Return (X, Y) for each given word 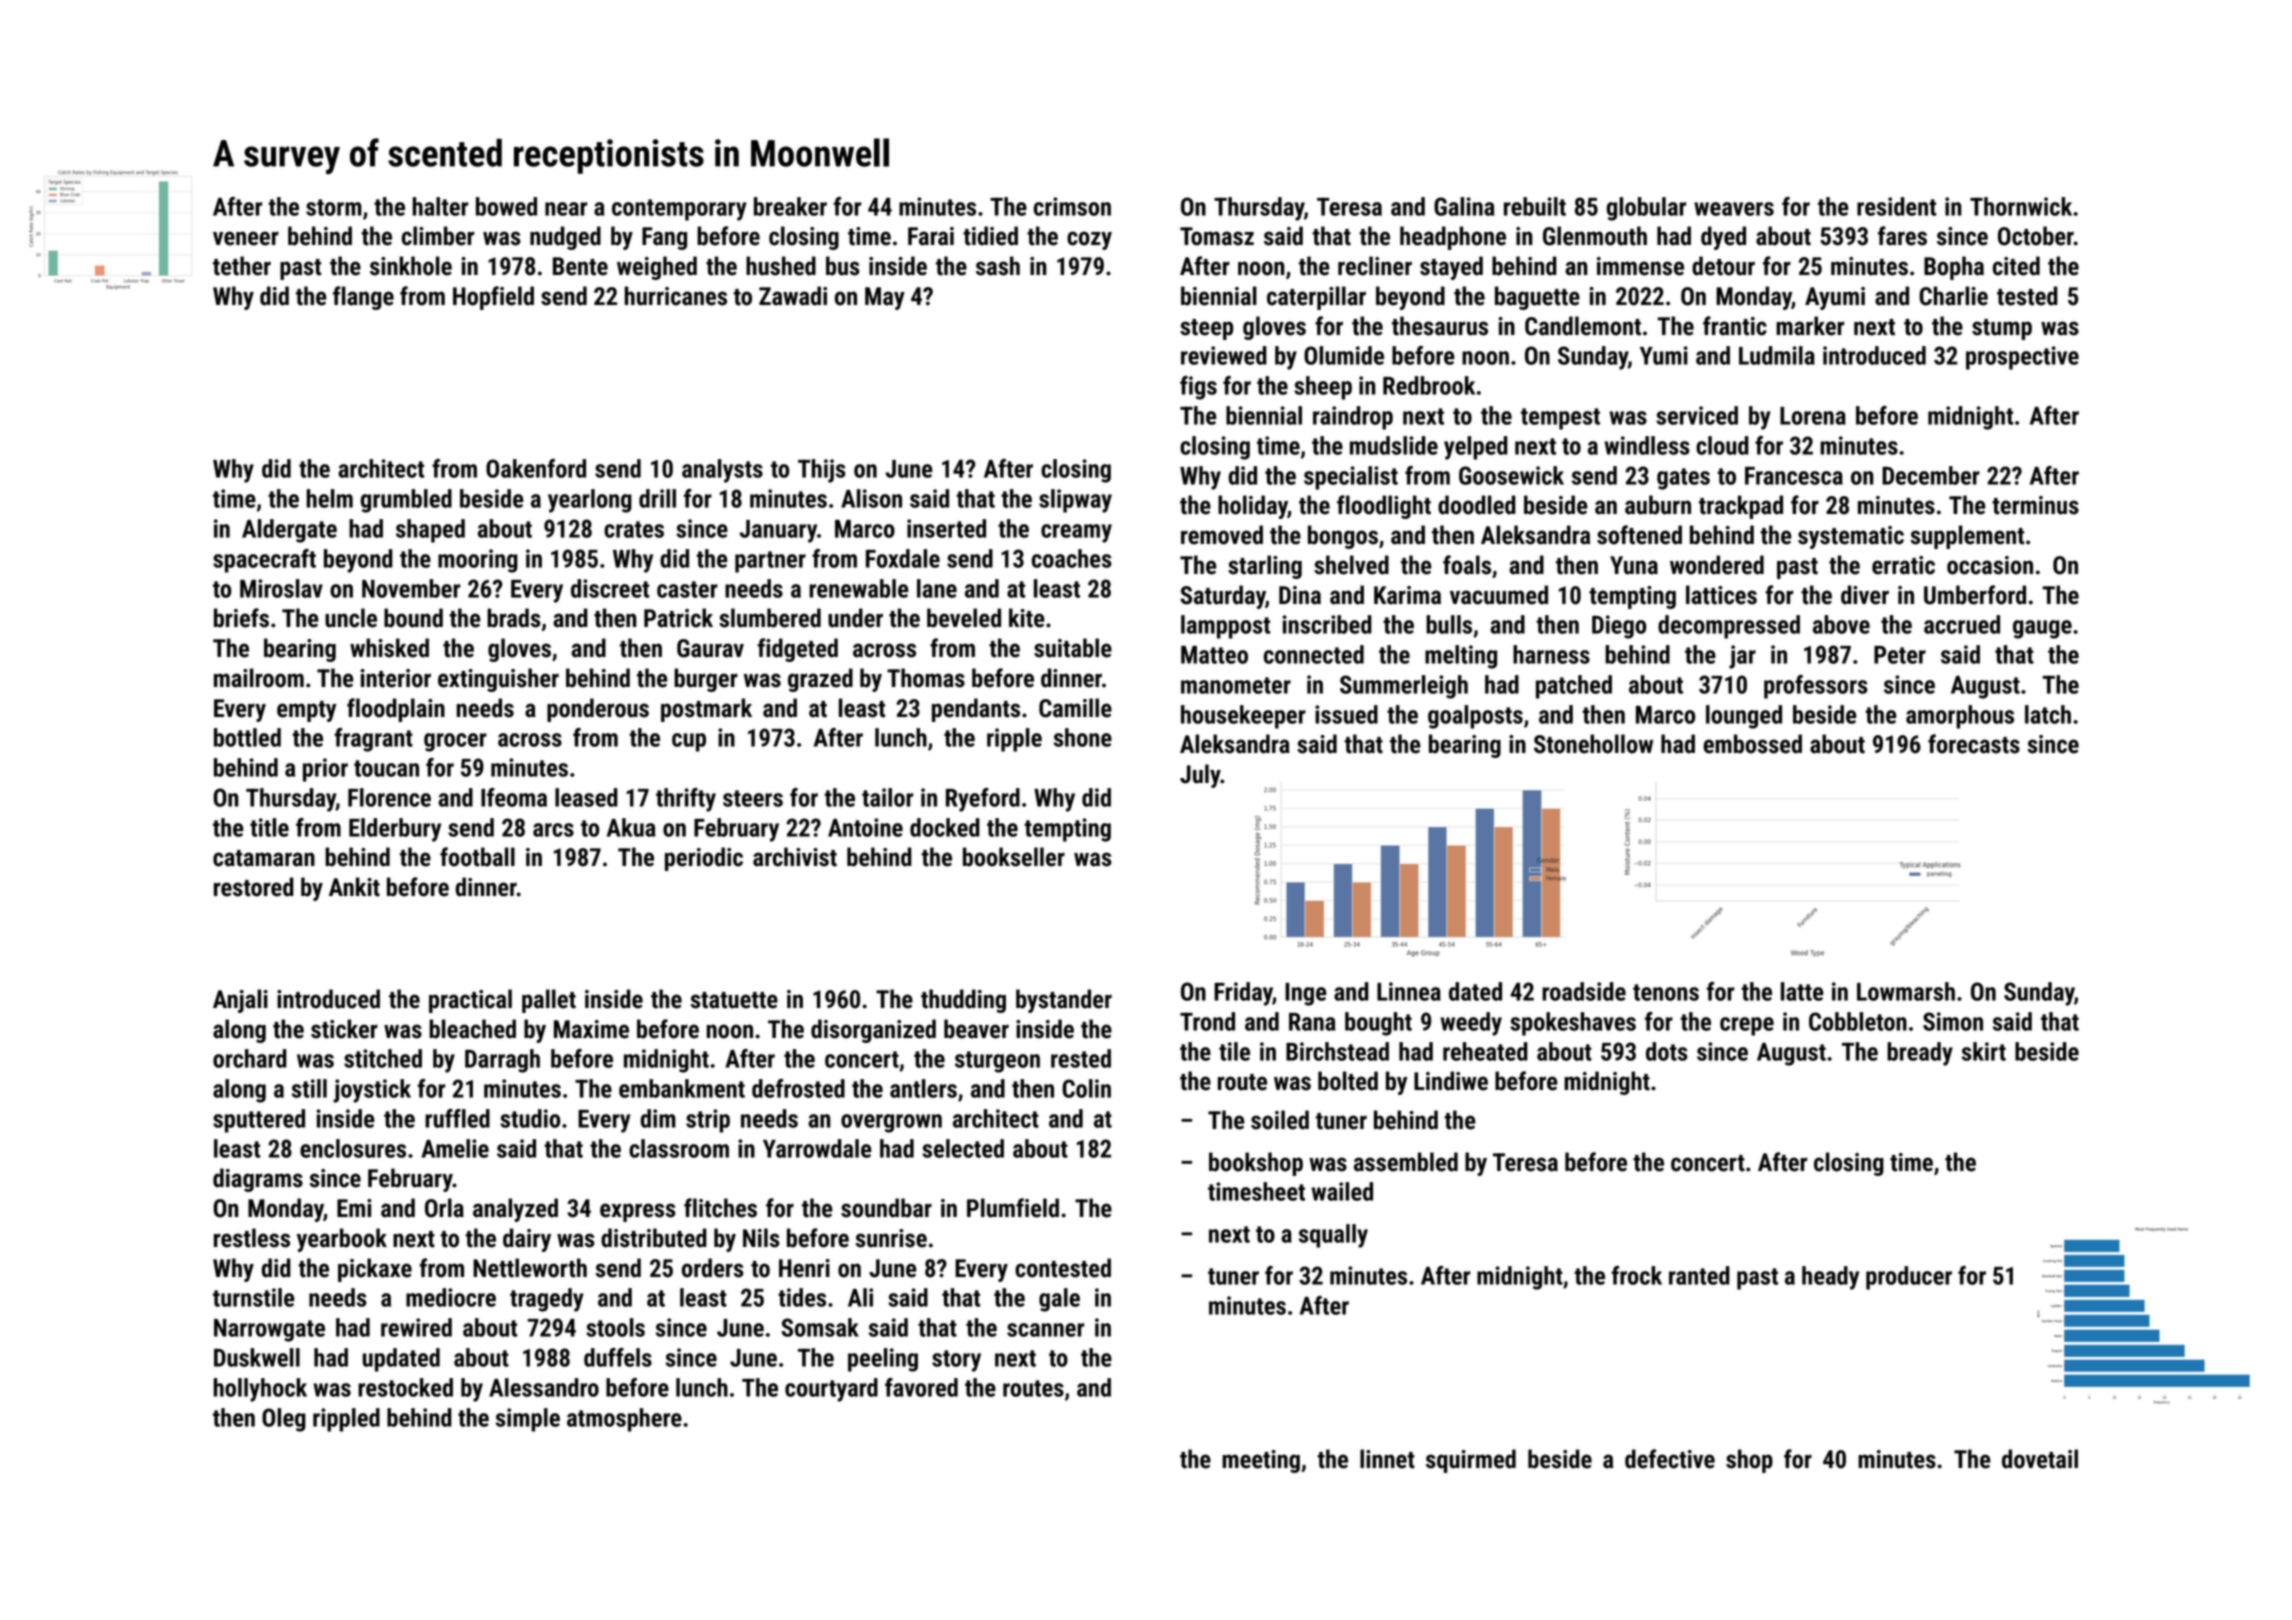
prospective (2022, 358)
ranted (1699, 1275)
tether (242, 266)
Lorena (1813, 416)
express (638, 1212)
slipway (1075, 501)
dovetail (2040, 1459)
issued (1346, 714)
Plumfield (1013, 1208)
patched (1574, 687)
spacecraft (264, 561)
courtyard (831, 1390)
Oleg (284, 1420)
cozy (1089, 240)
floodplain (396, 710)
